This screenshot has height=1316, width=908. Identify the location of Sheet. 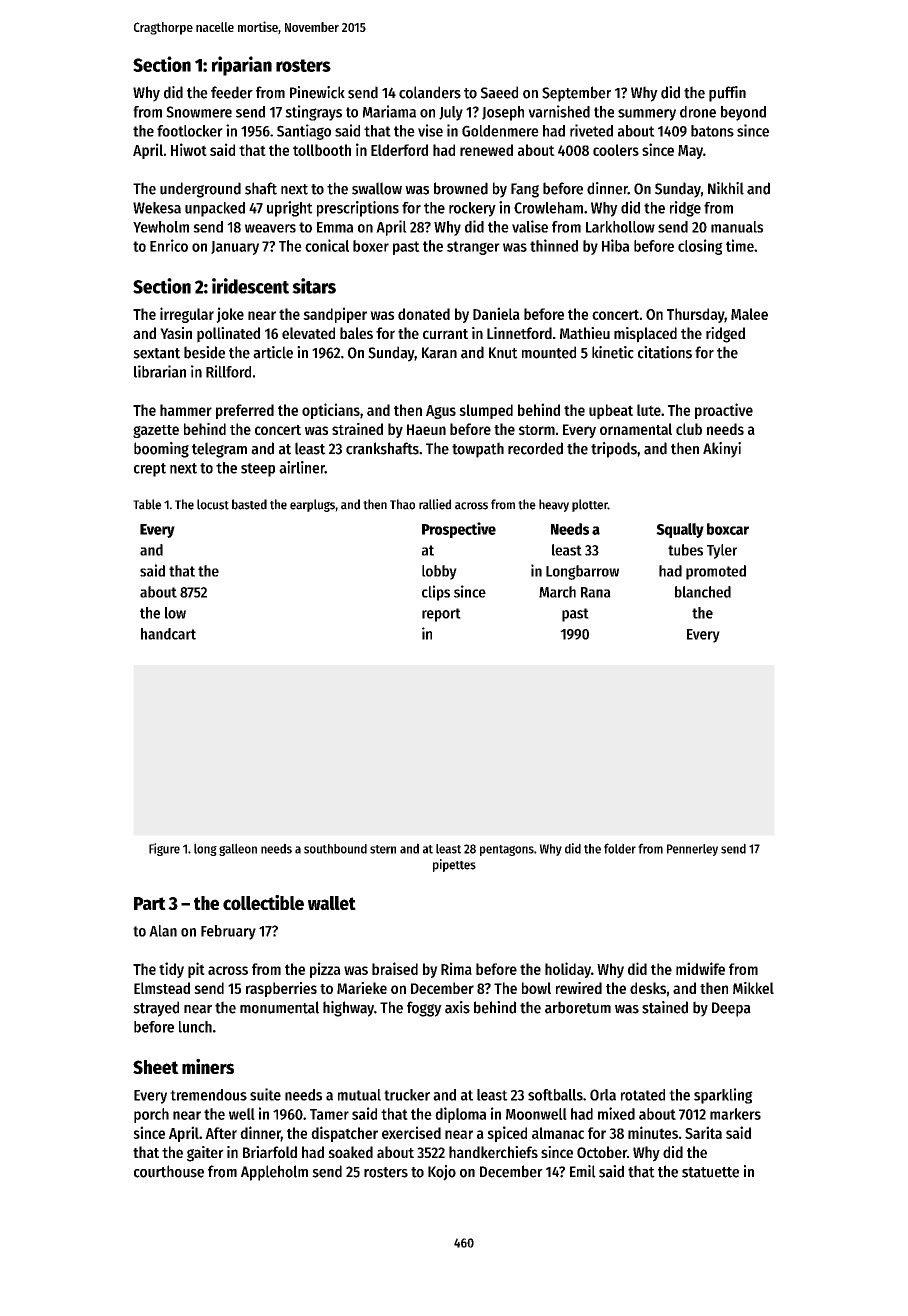
(156, 1067).
